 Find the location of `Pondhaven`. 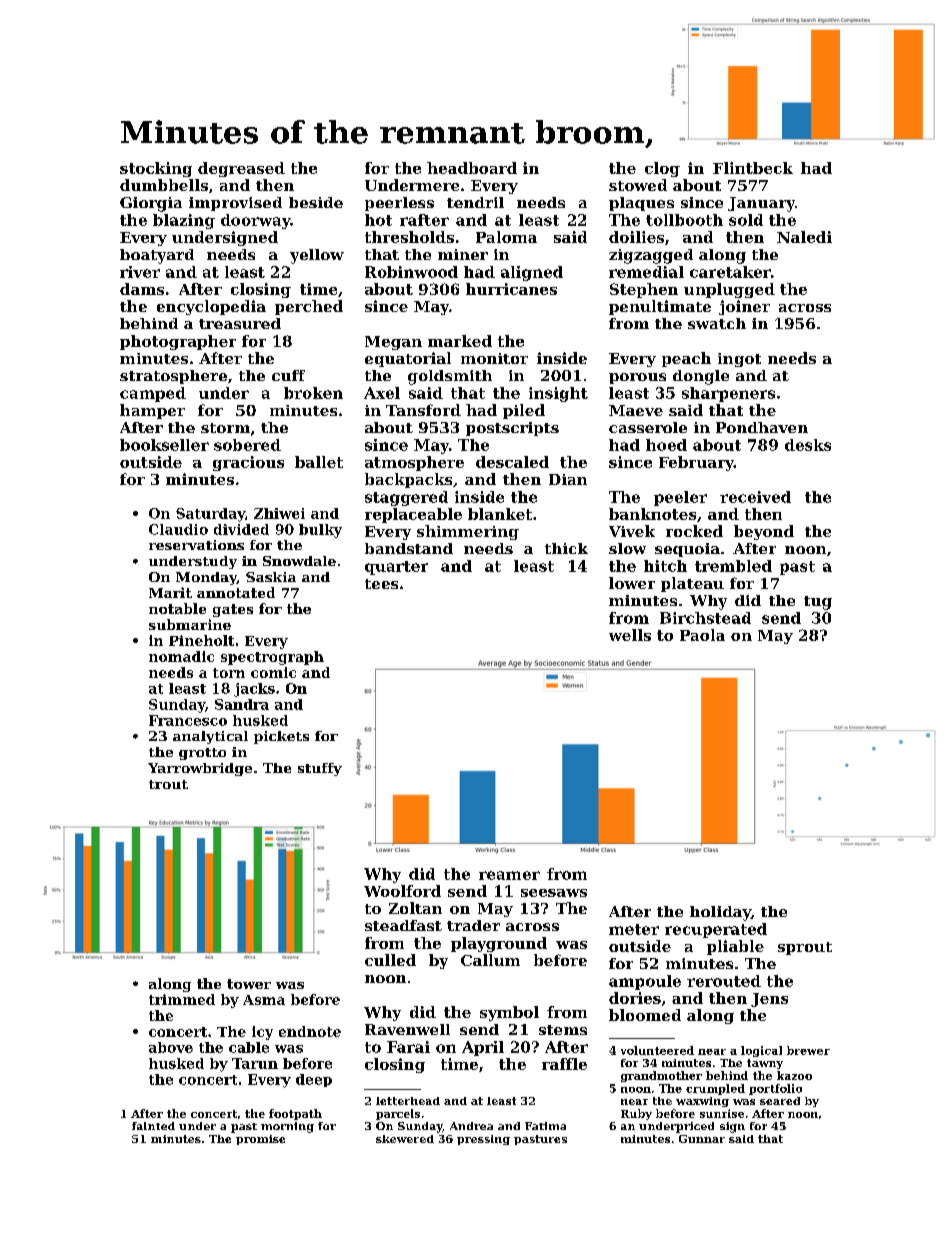

Pondhaven is located at coordinates (762, 427).
